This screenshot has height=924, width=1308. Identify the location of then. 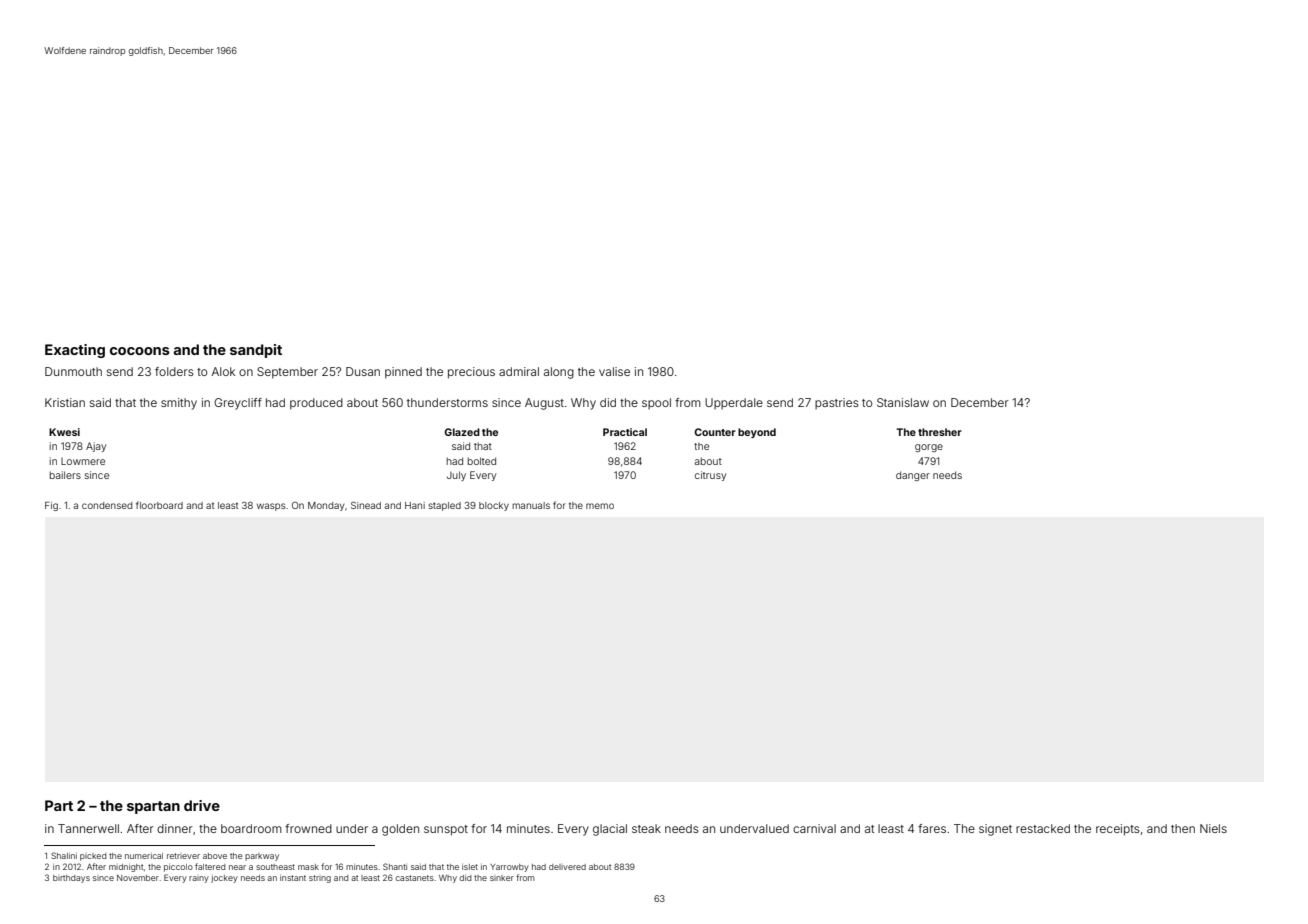
(1183, 828).
